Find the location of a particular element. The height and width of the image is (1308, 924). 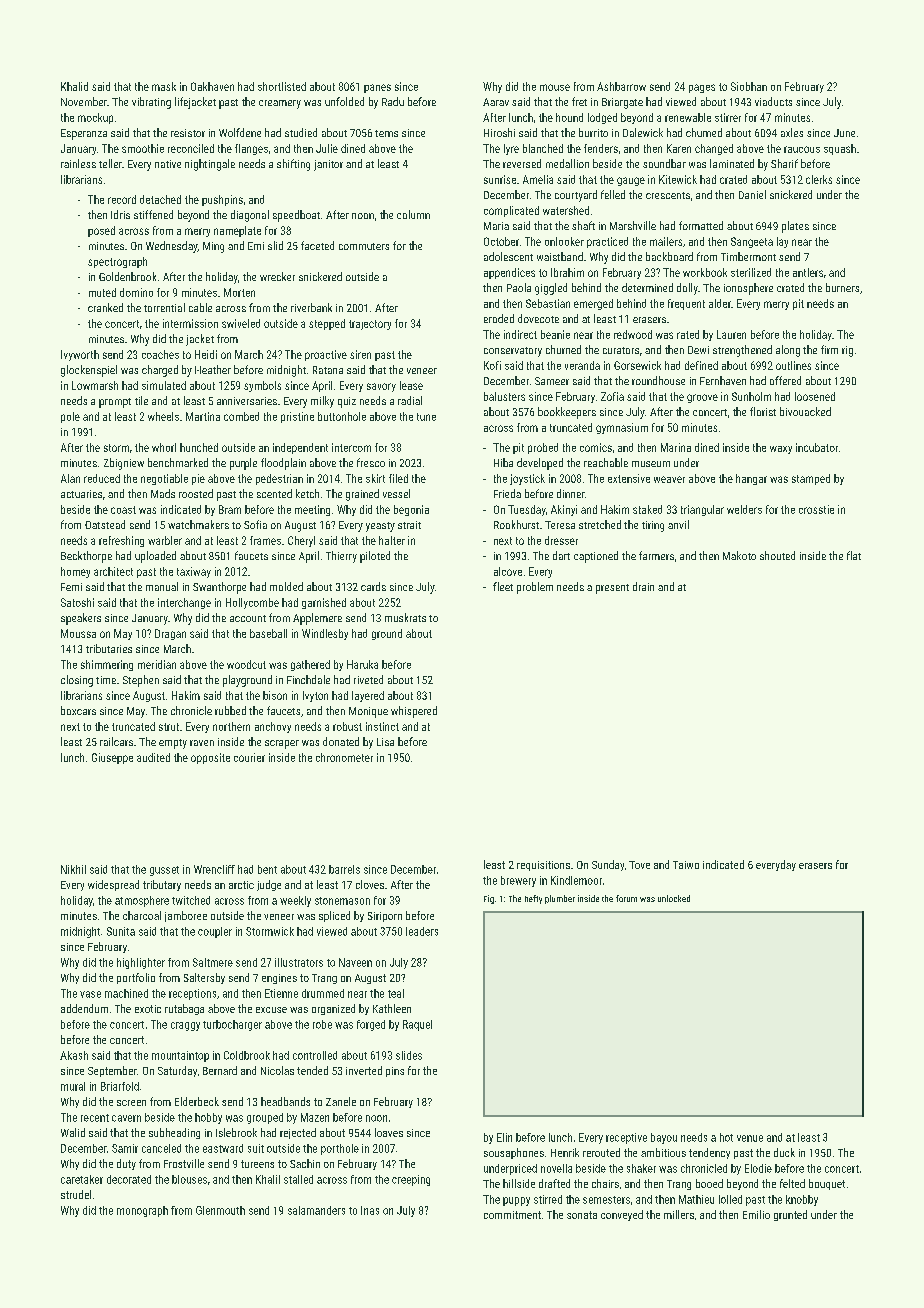

venue is located at coordinates (750, 1138).
